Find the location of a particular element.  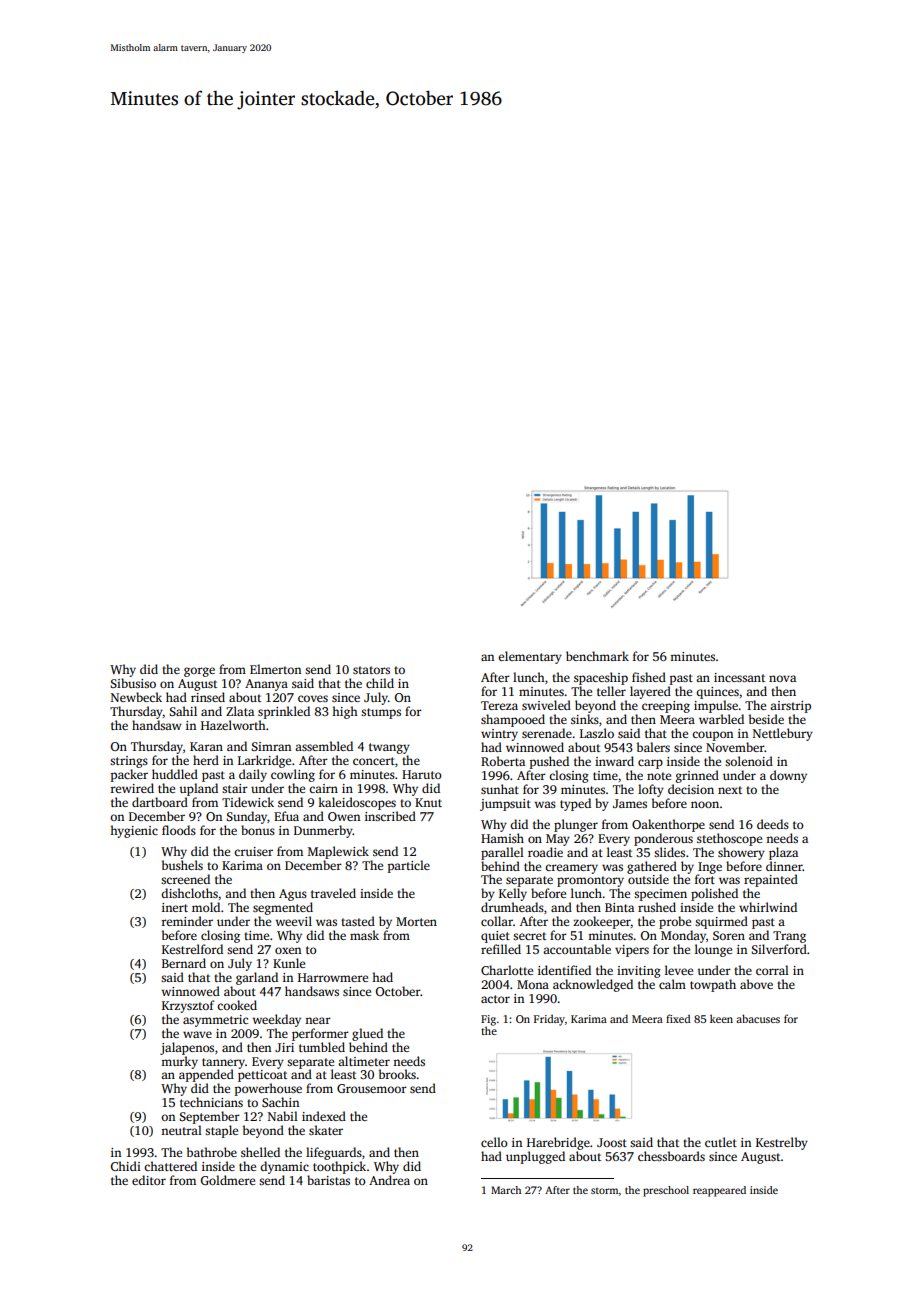

wave is located at coordinates (197, 1034).
